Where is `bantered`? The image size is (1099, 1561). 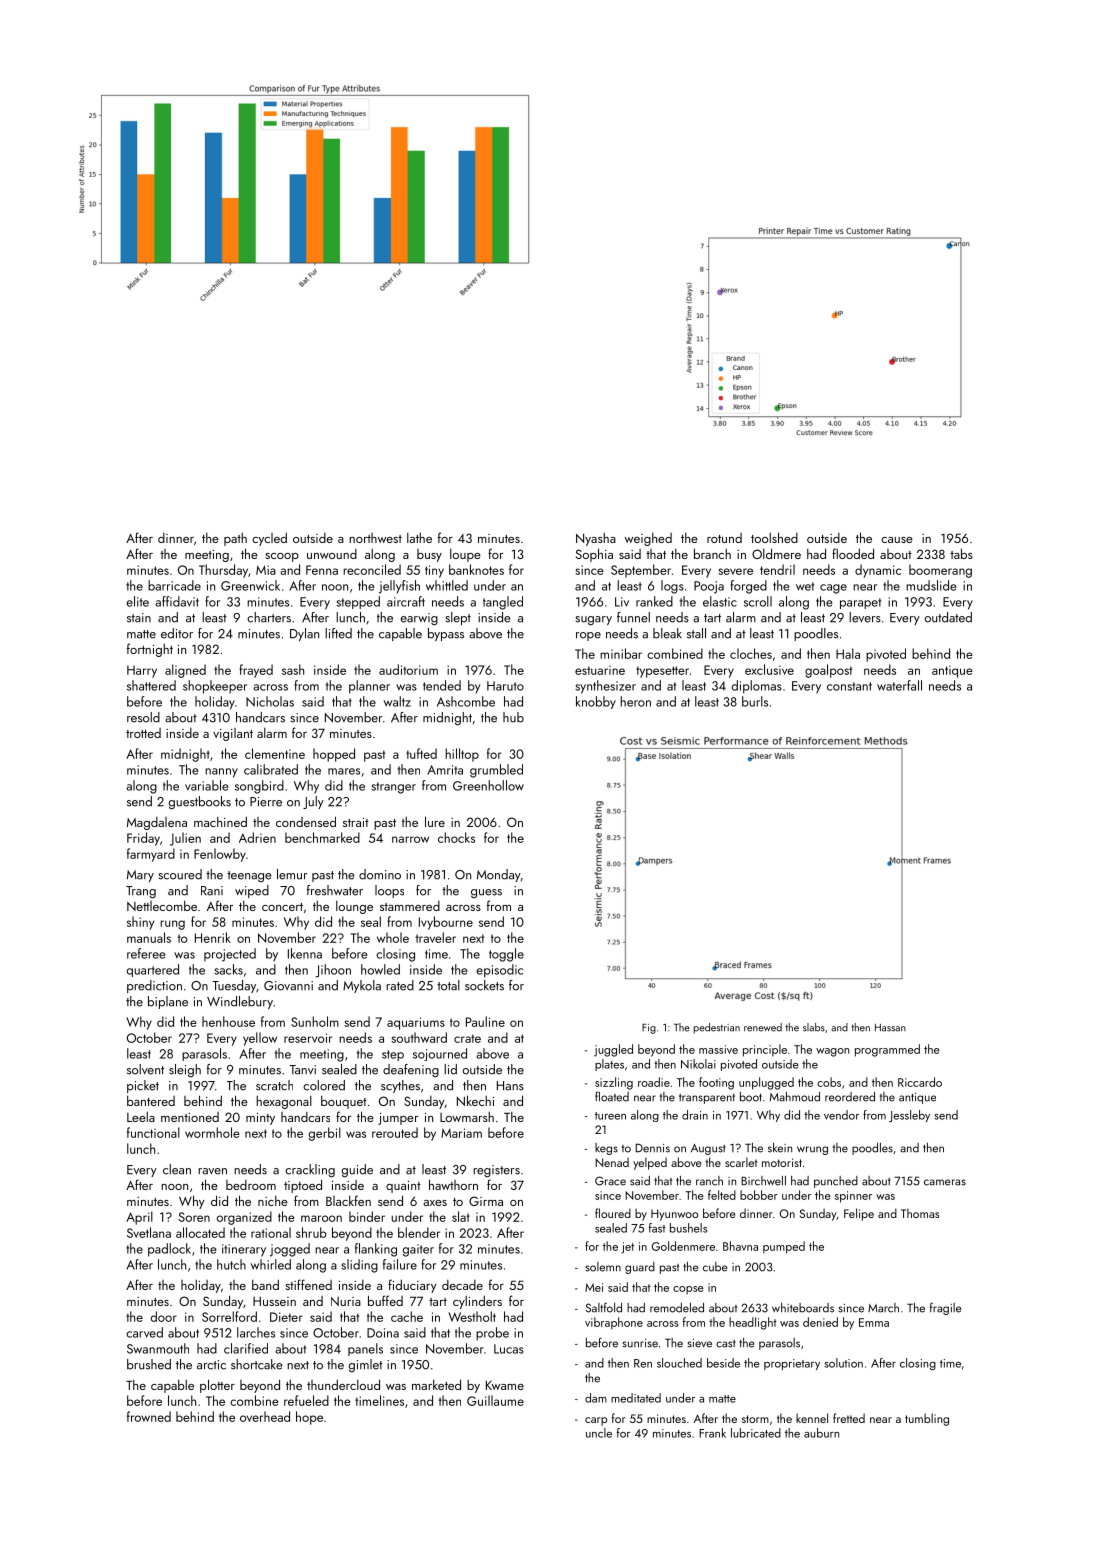
bantered is located at coordinates (151, 1100).
